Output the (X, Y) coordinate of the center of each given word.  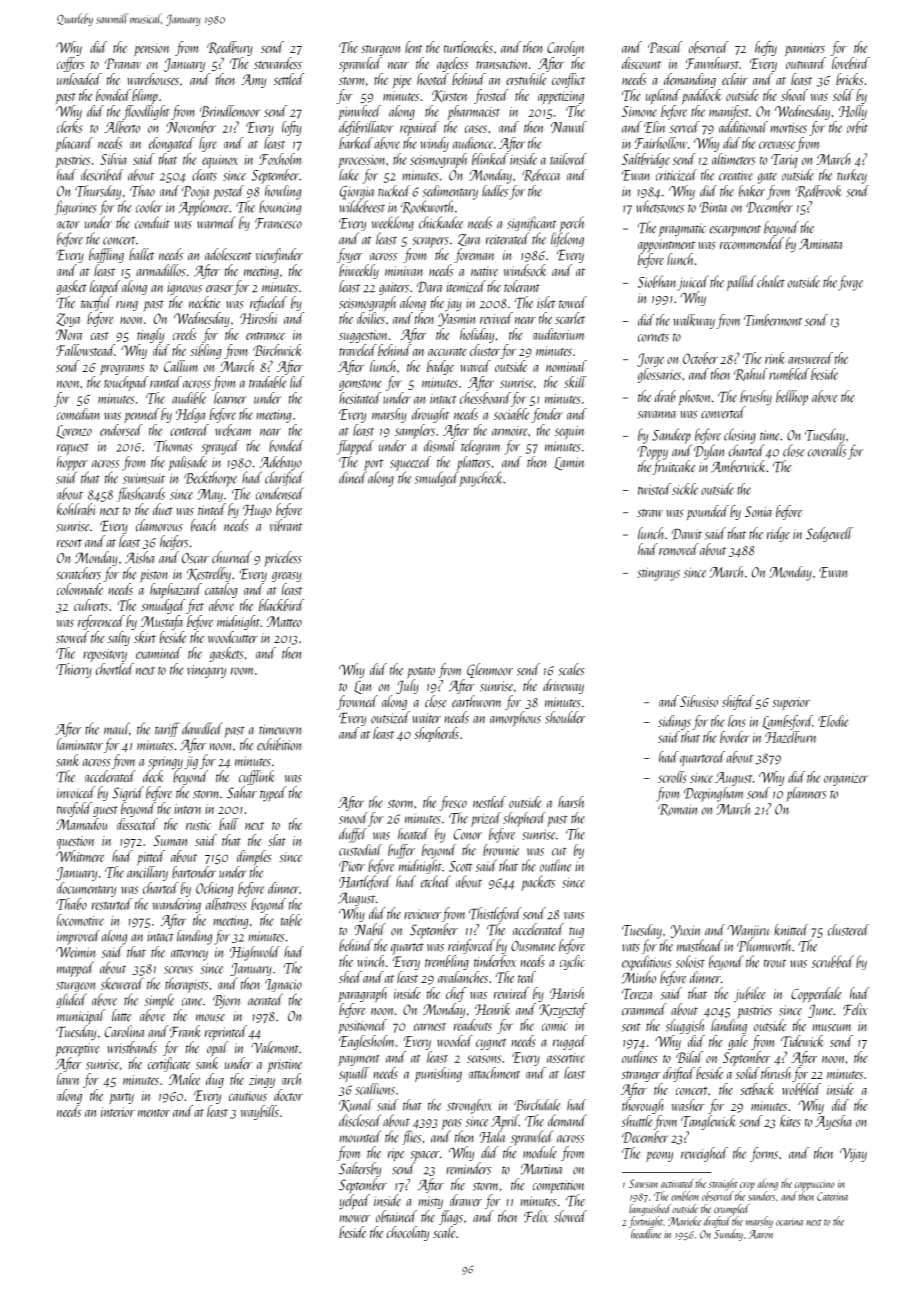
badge (440, 367)
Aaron (760, 1234)
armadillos (161, 270)
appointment (666, 246)
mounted (360, 1136)
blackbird (281, 605)
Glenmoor (490, 670)
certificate (169, 1064)
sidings (674, 722)
